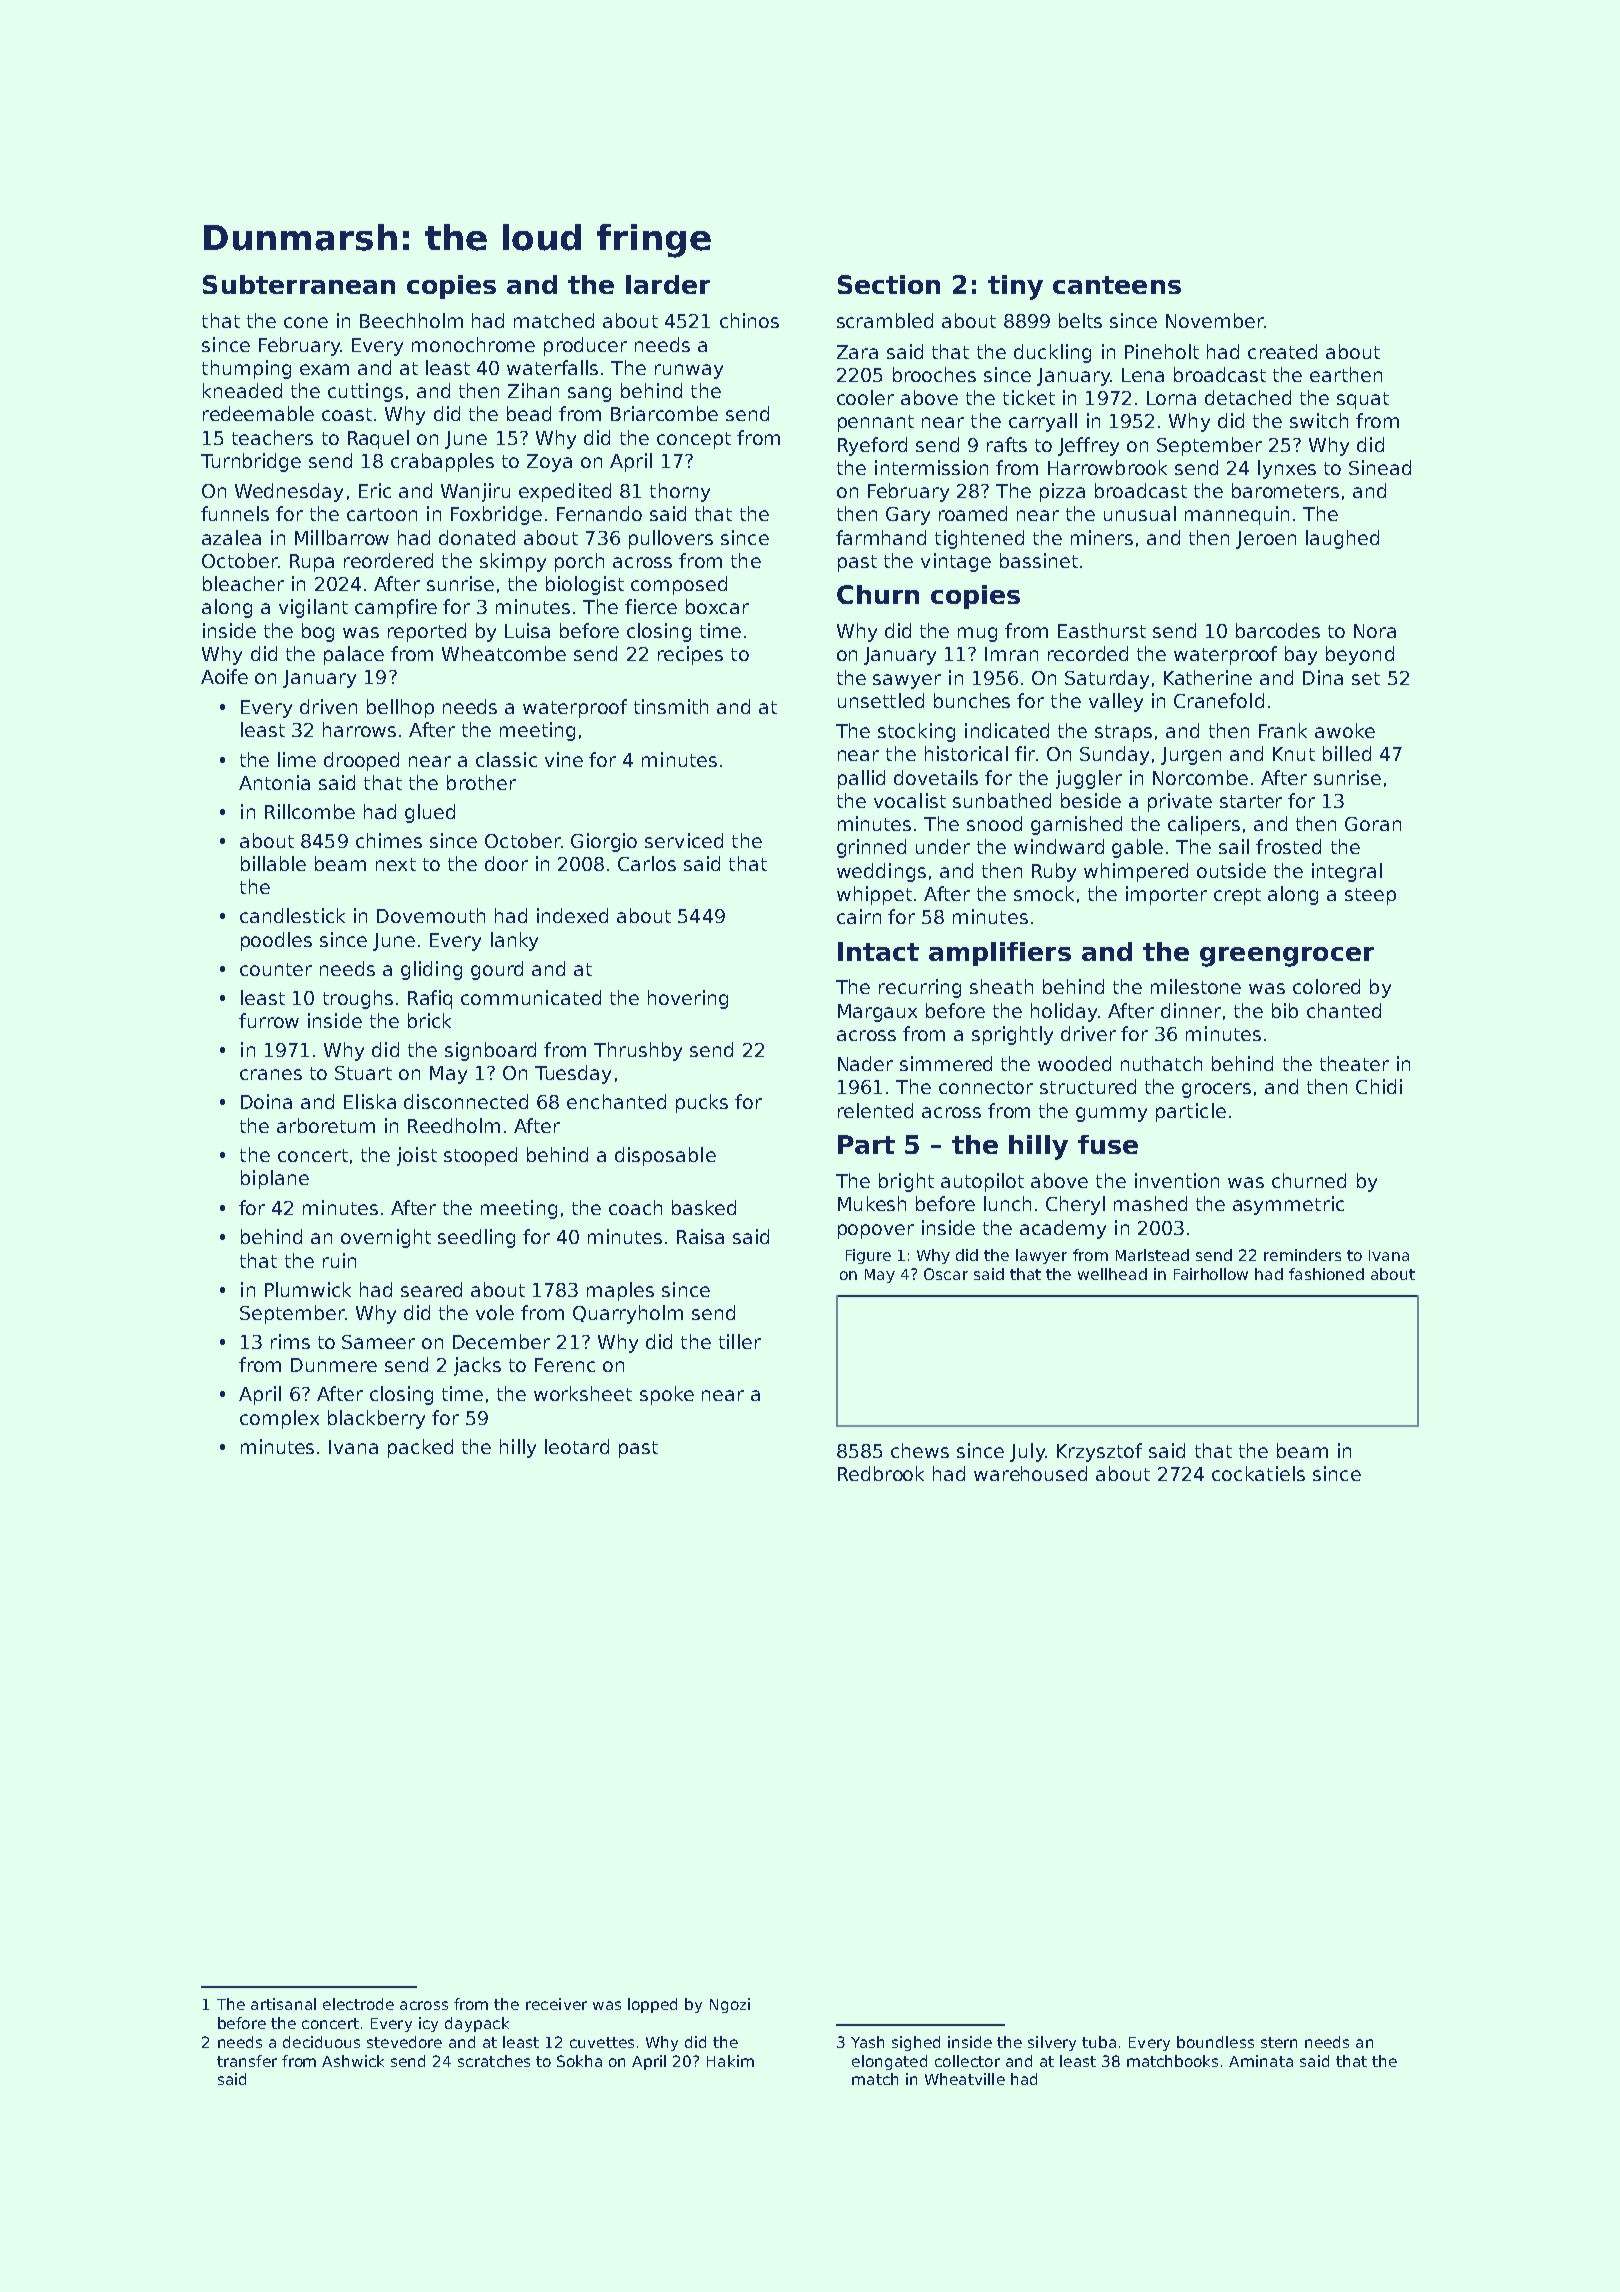 The height and width of the document is (2292, 1620). What do you see at coordinates (889, 284) in the document?
I see `Section` at bounding box center [889, 284].
